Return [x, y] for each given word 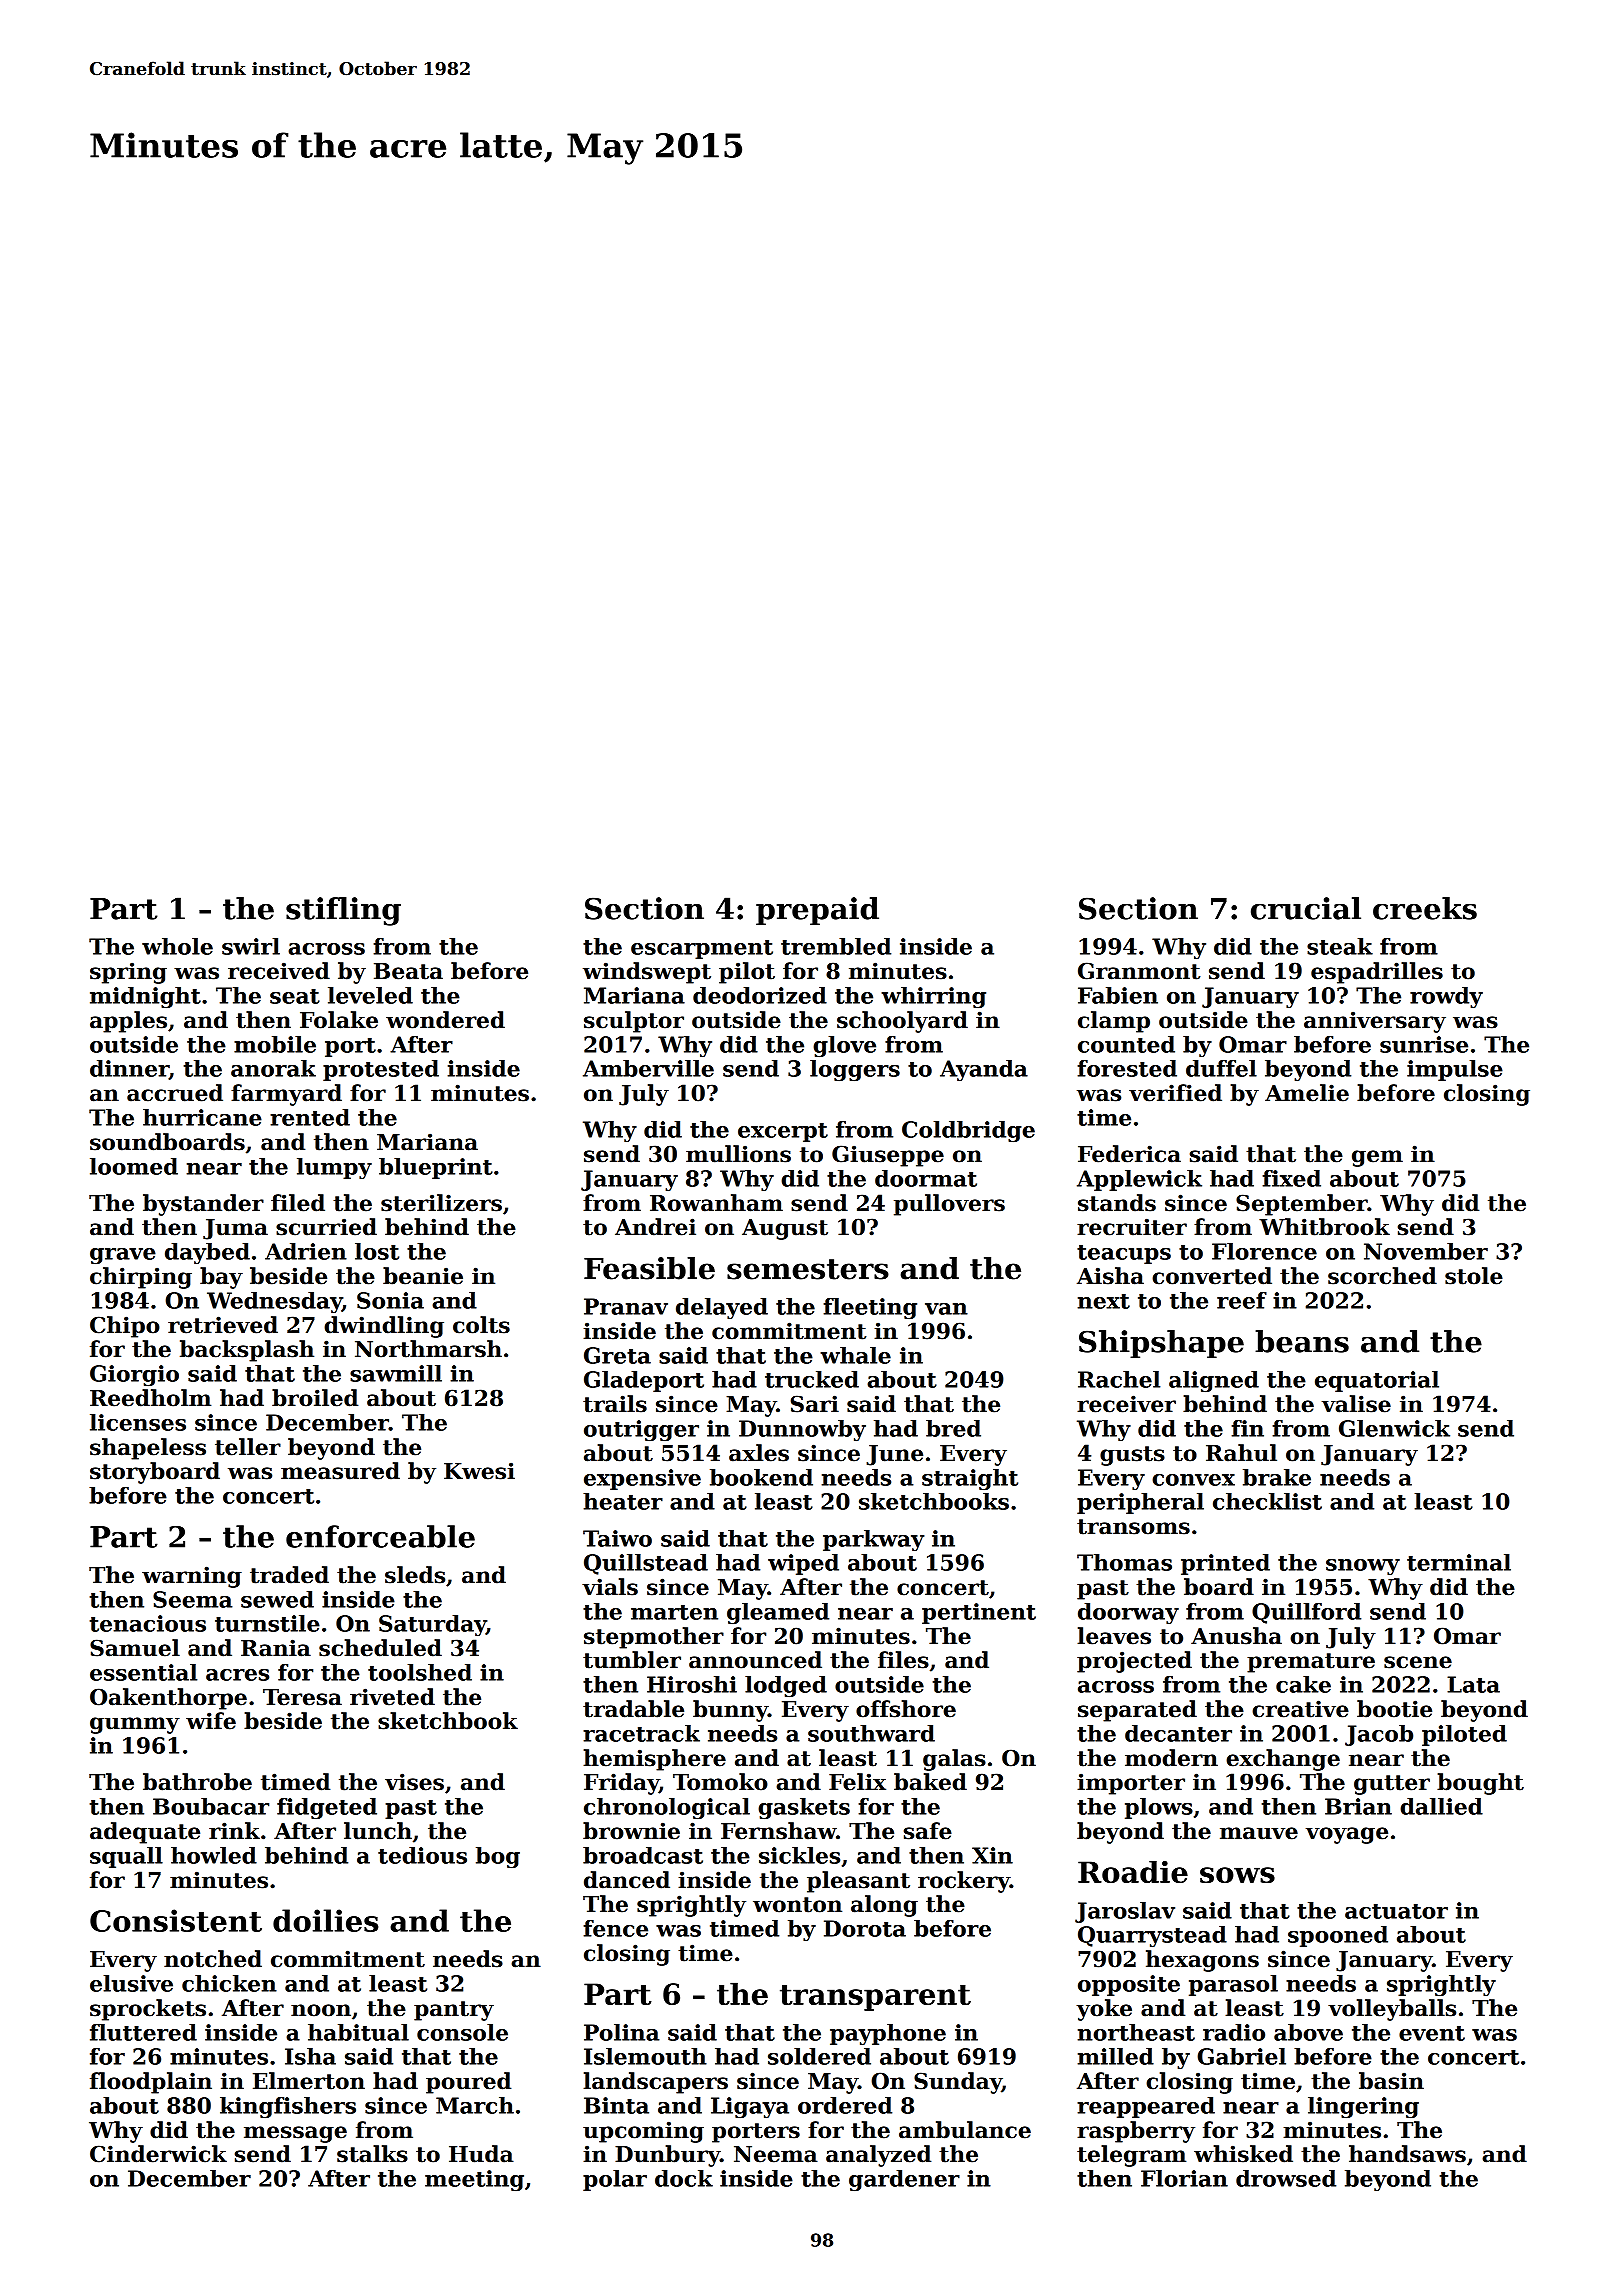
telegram [1131, 2156]
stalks [372, 2154]
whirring [933, 998]
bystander [203, 1205]
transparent [875, 1998]
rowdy [1446, 998]
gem [1377, 1158]
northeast [1136, 2032]
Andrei [655, 1227]
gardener [904, 2181]
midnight [145, 998]
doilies [325, 1920]
